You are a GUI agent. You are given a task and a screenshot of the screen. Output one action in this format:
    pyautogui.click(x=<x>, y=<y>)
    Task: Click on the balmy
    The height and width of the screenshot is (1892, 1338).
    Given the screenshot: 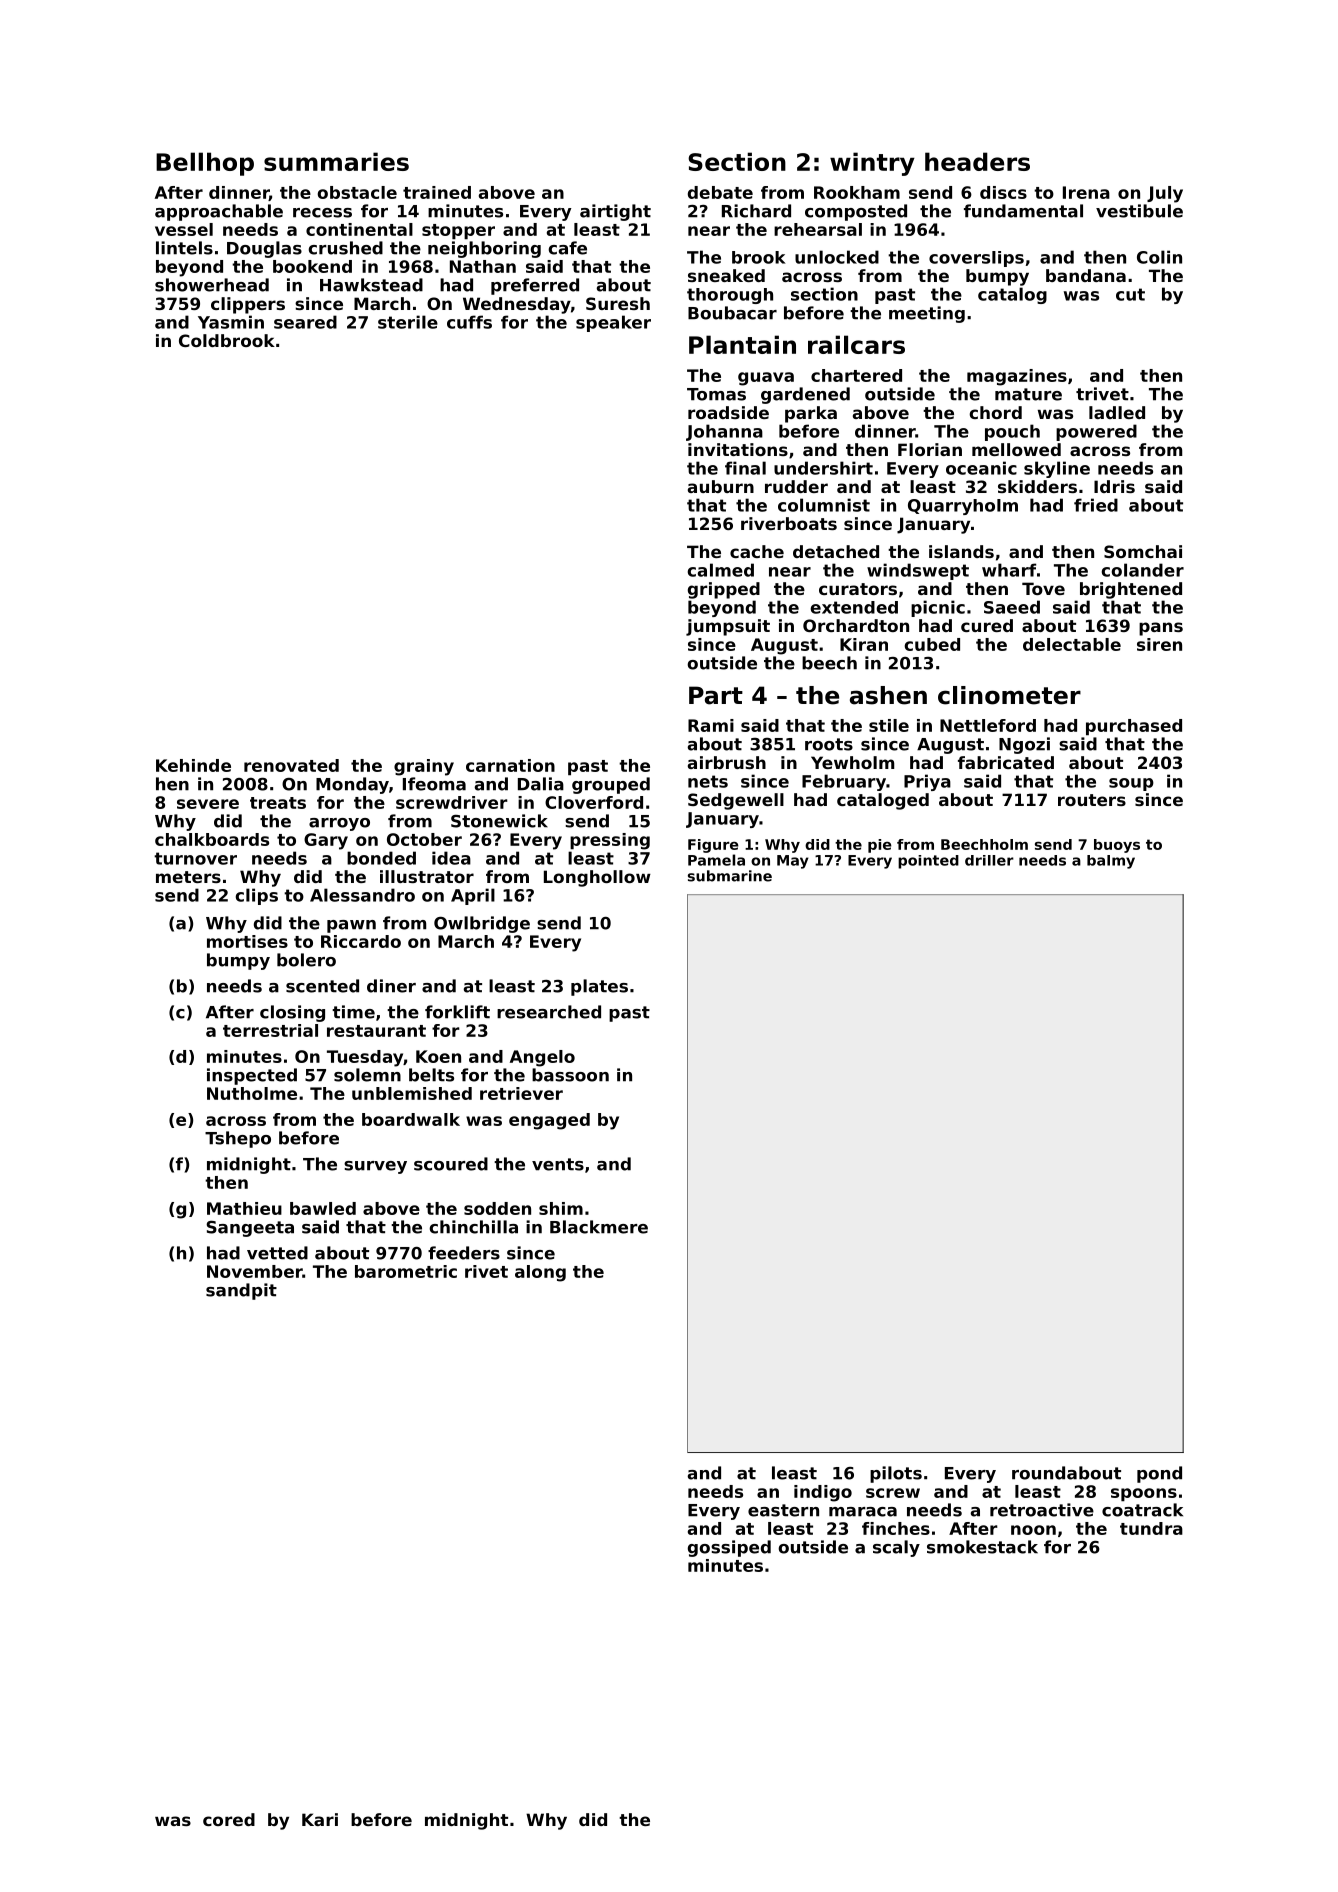 What is the action you would take?
    pyautogui.click(x=1111, y=862)
